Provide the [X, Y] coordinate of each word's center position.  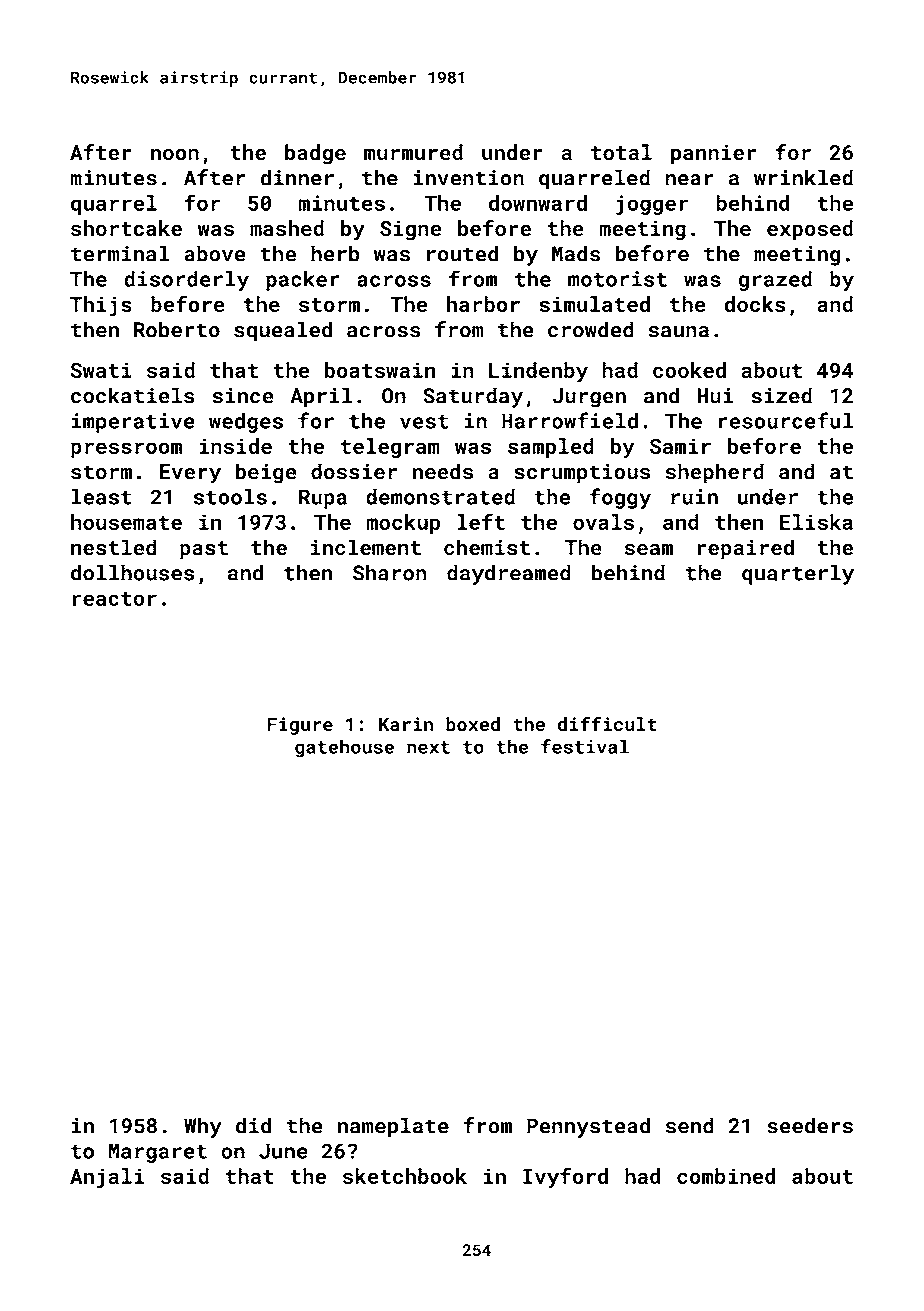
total [621, 152]
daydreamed [509, 574]
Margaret [157, 1153]
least [102, 496]
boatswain [379, 370]
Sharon [390, 572]
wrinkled [803, 177]
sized [781, 395]
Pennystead [588, 1127]
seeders [810, 1125]
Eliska [816, 522]
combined [726, 1176]
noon [175, 154]
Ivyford [565, 1178]
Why [203, 1127]
